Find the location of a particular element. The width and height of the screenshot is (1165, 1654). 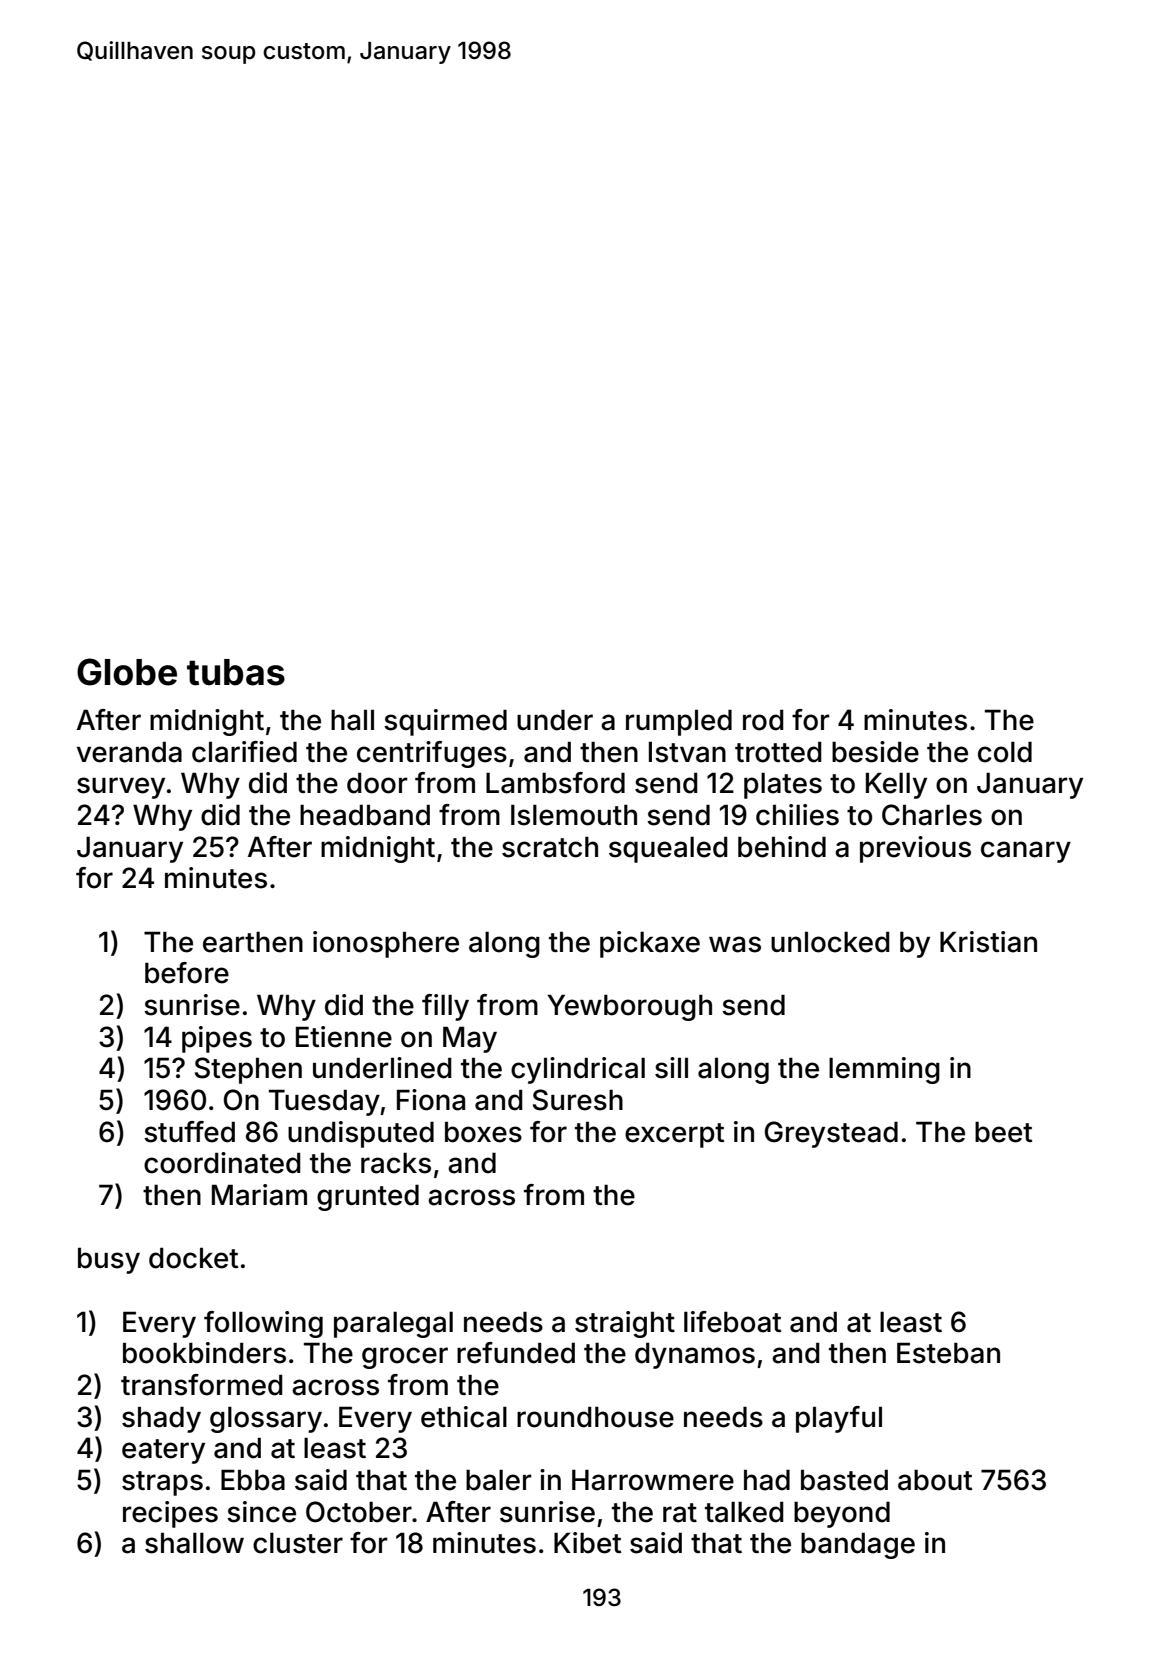

beet is located at coordinates (1003, 1132).
